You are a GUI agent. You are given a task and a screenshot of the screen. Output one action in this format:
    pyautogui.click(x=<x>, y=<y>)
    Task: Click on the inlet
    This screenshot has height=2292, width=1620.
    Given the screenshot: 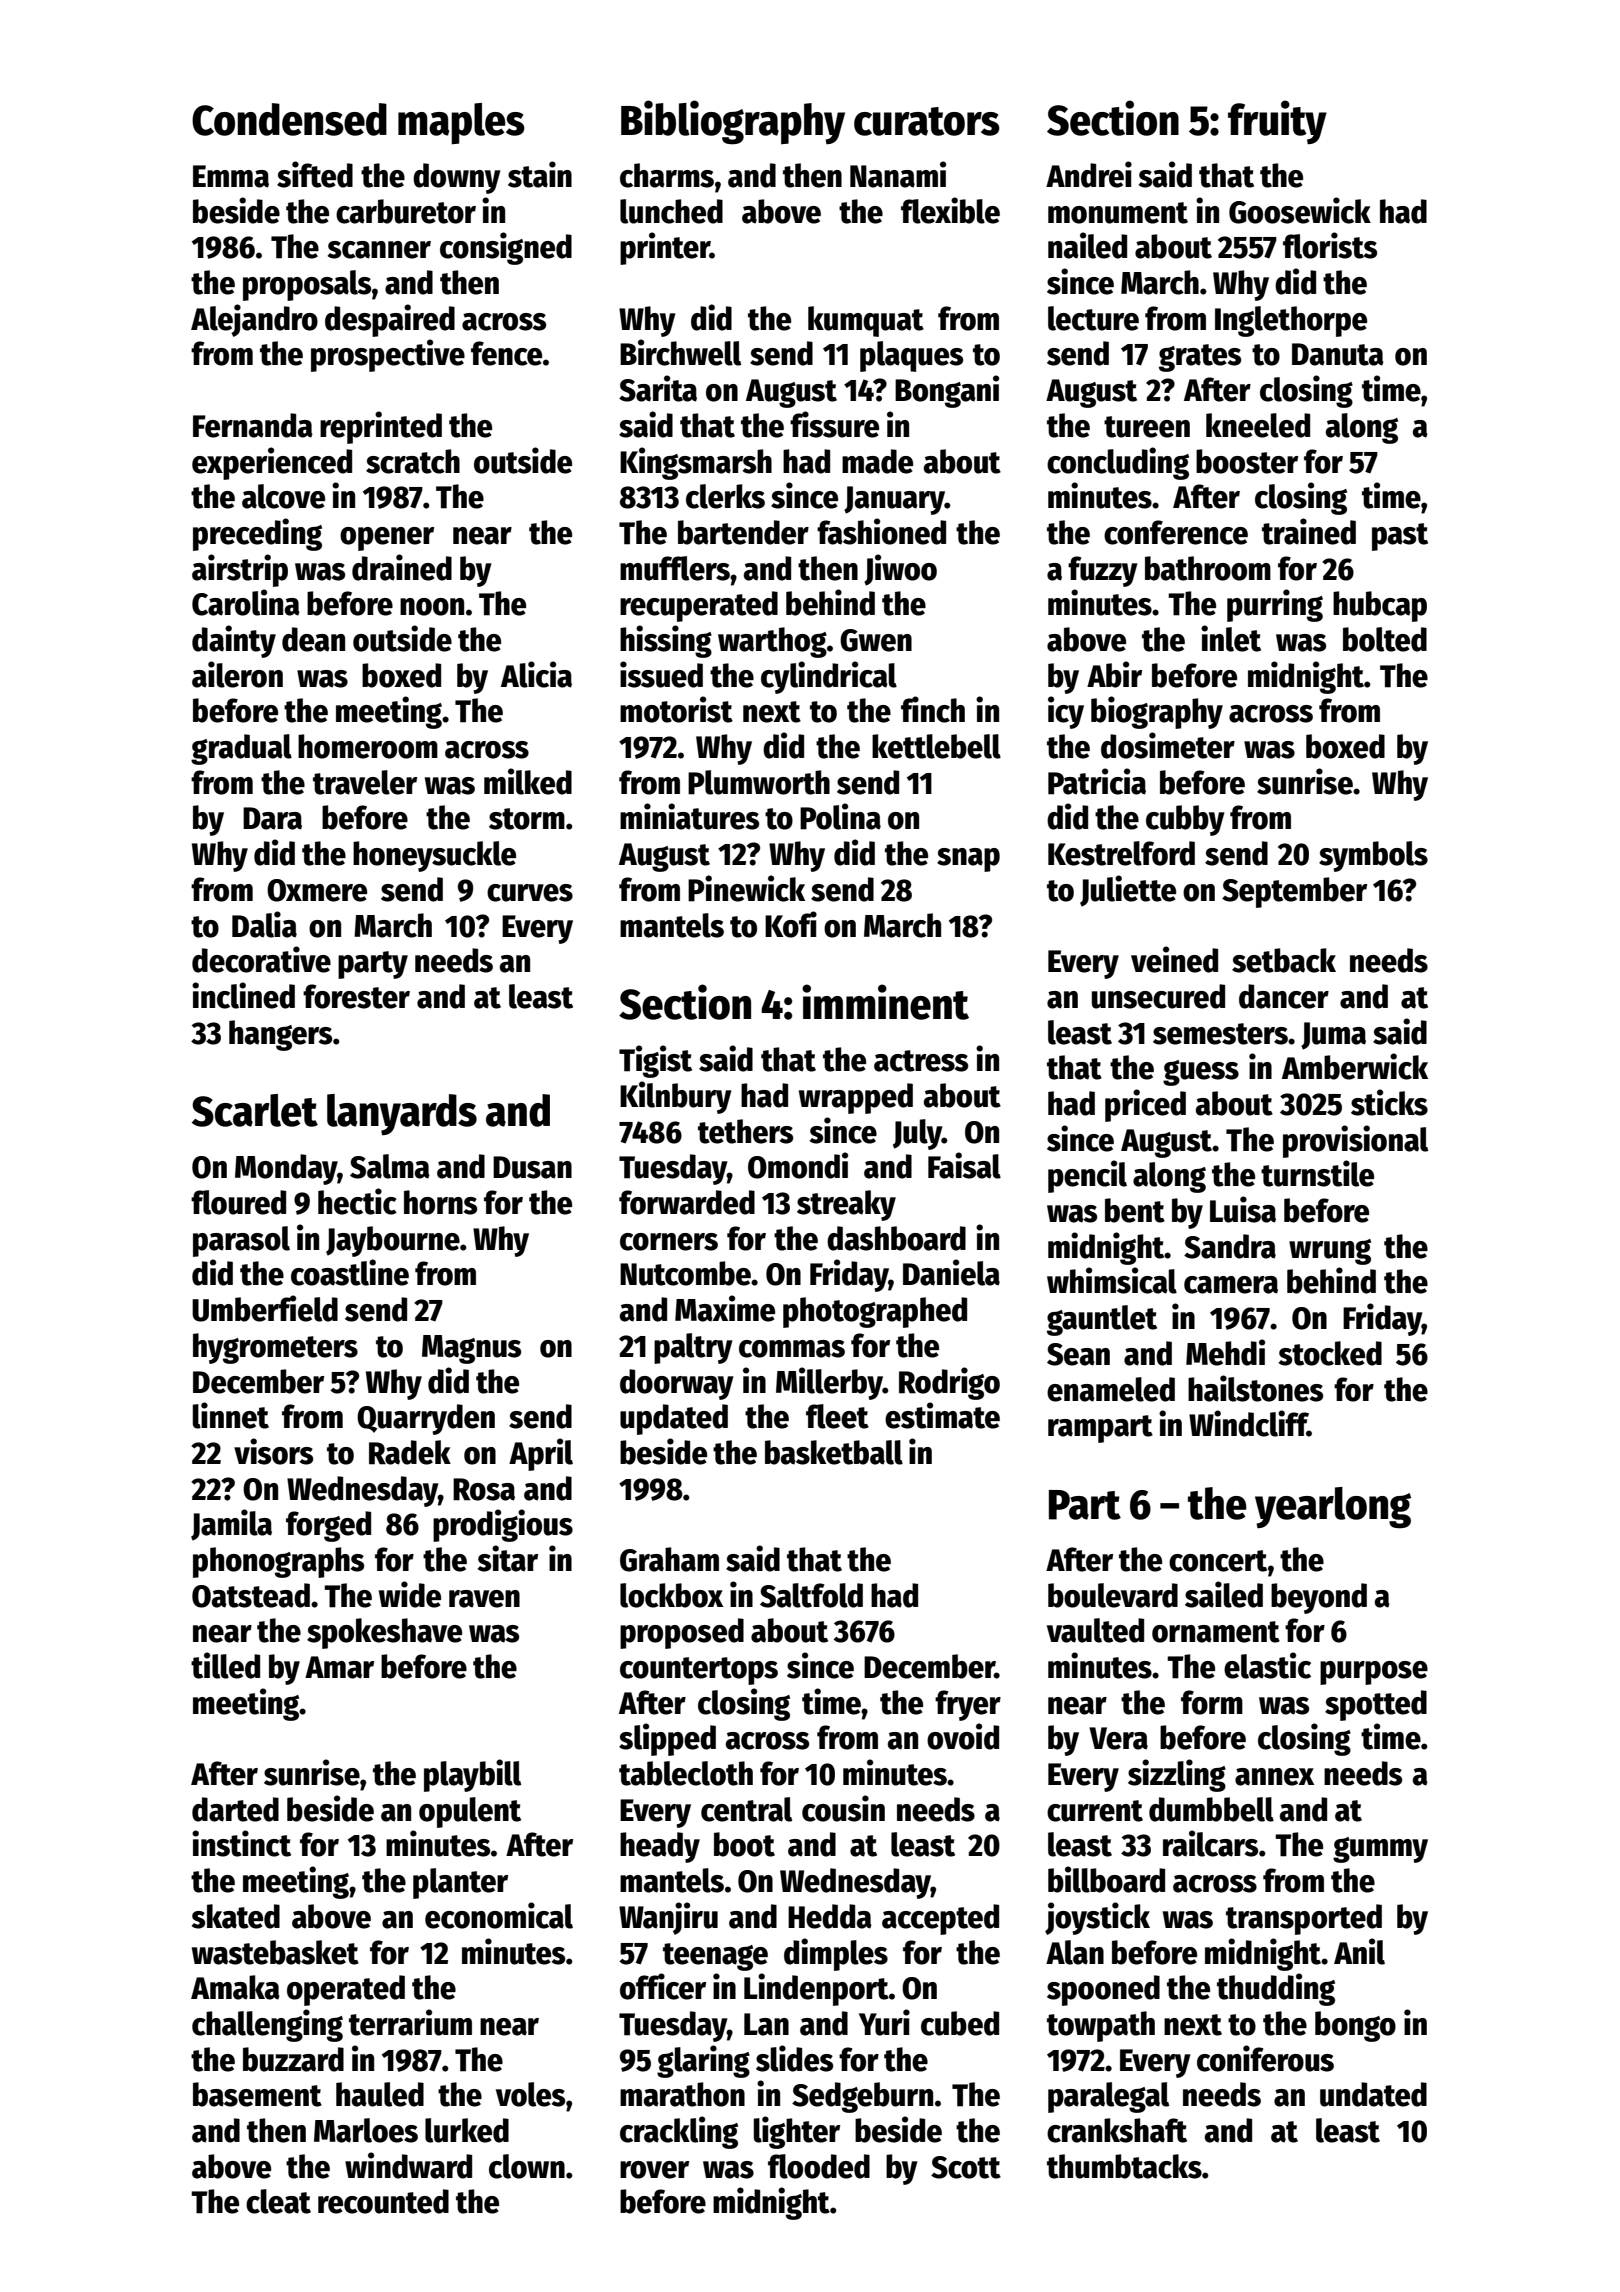 What is the action you would take?
    pyautogui.click(x=1231, y=638)
